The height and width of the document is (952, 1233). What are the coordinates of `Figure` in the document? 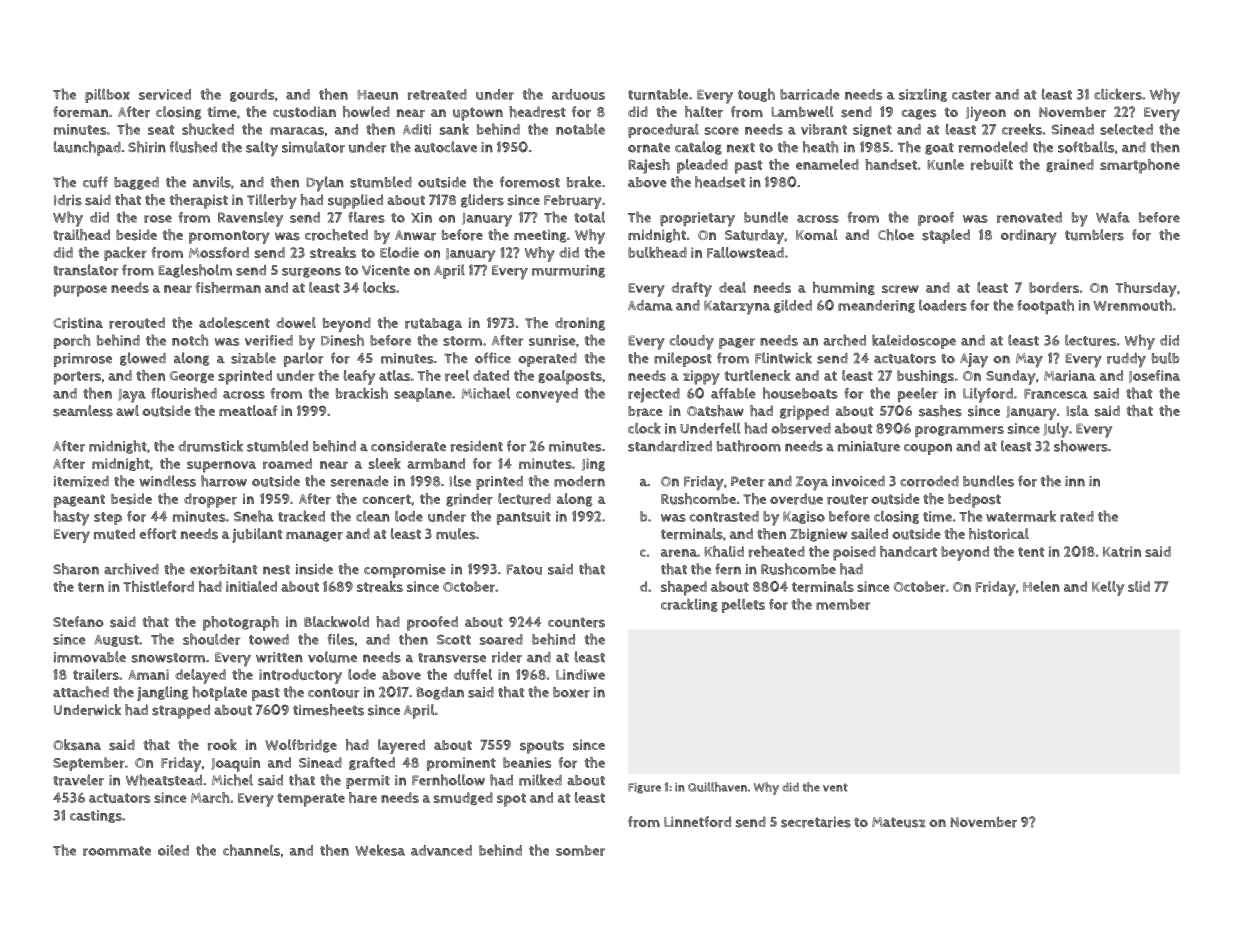 It's located at (644, 788).
